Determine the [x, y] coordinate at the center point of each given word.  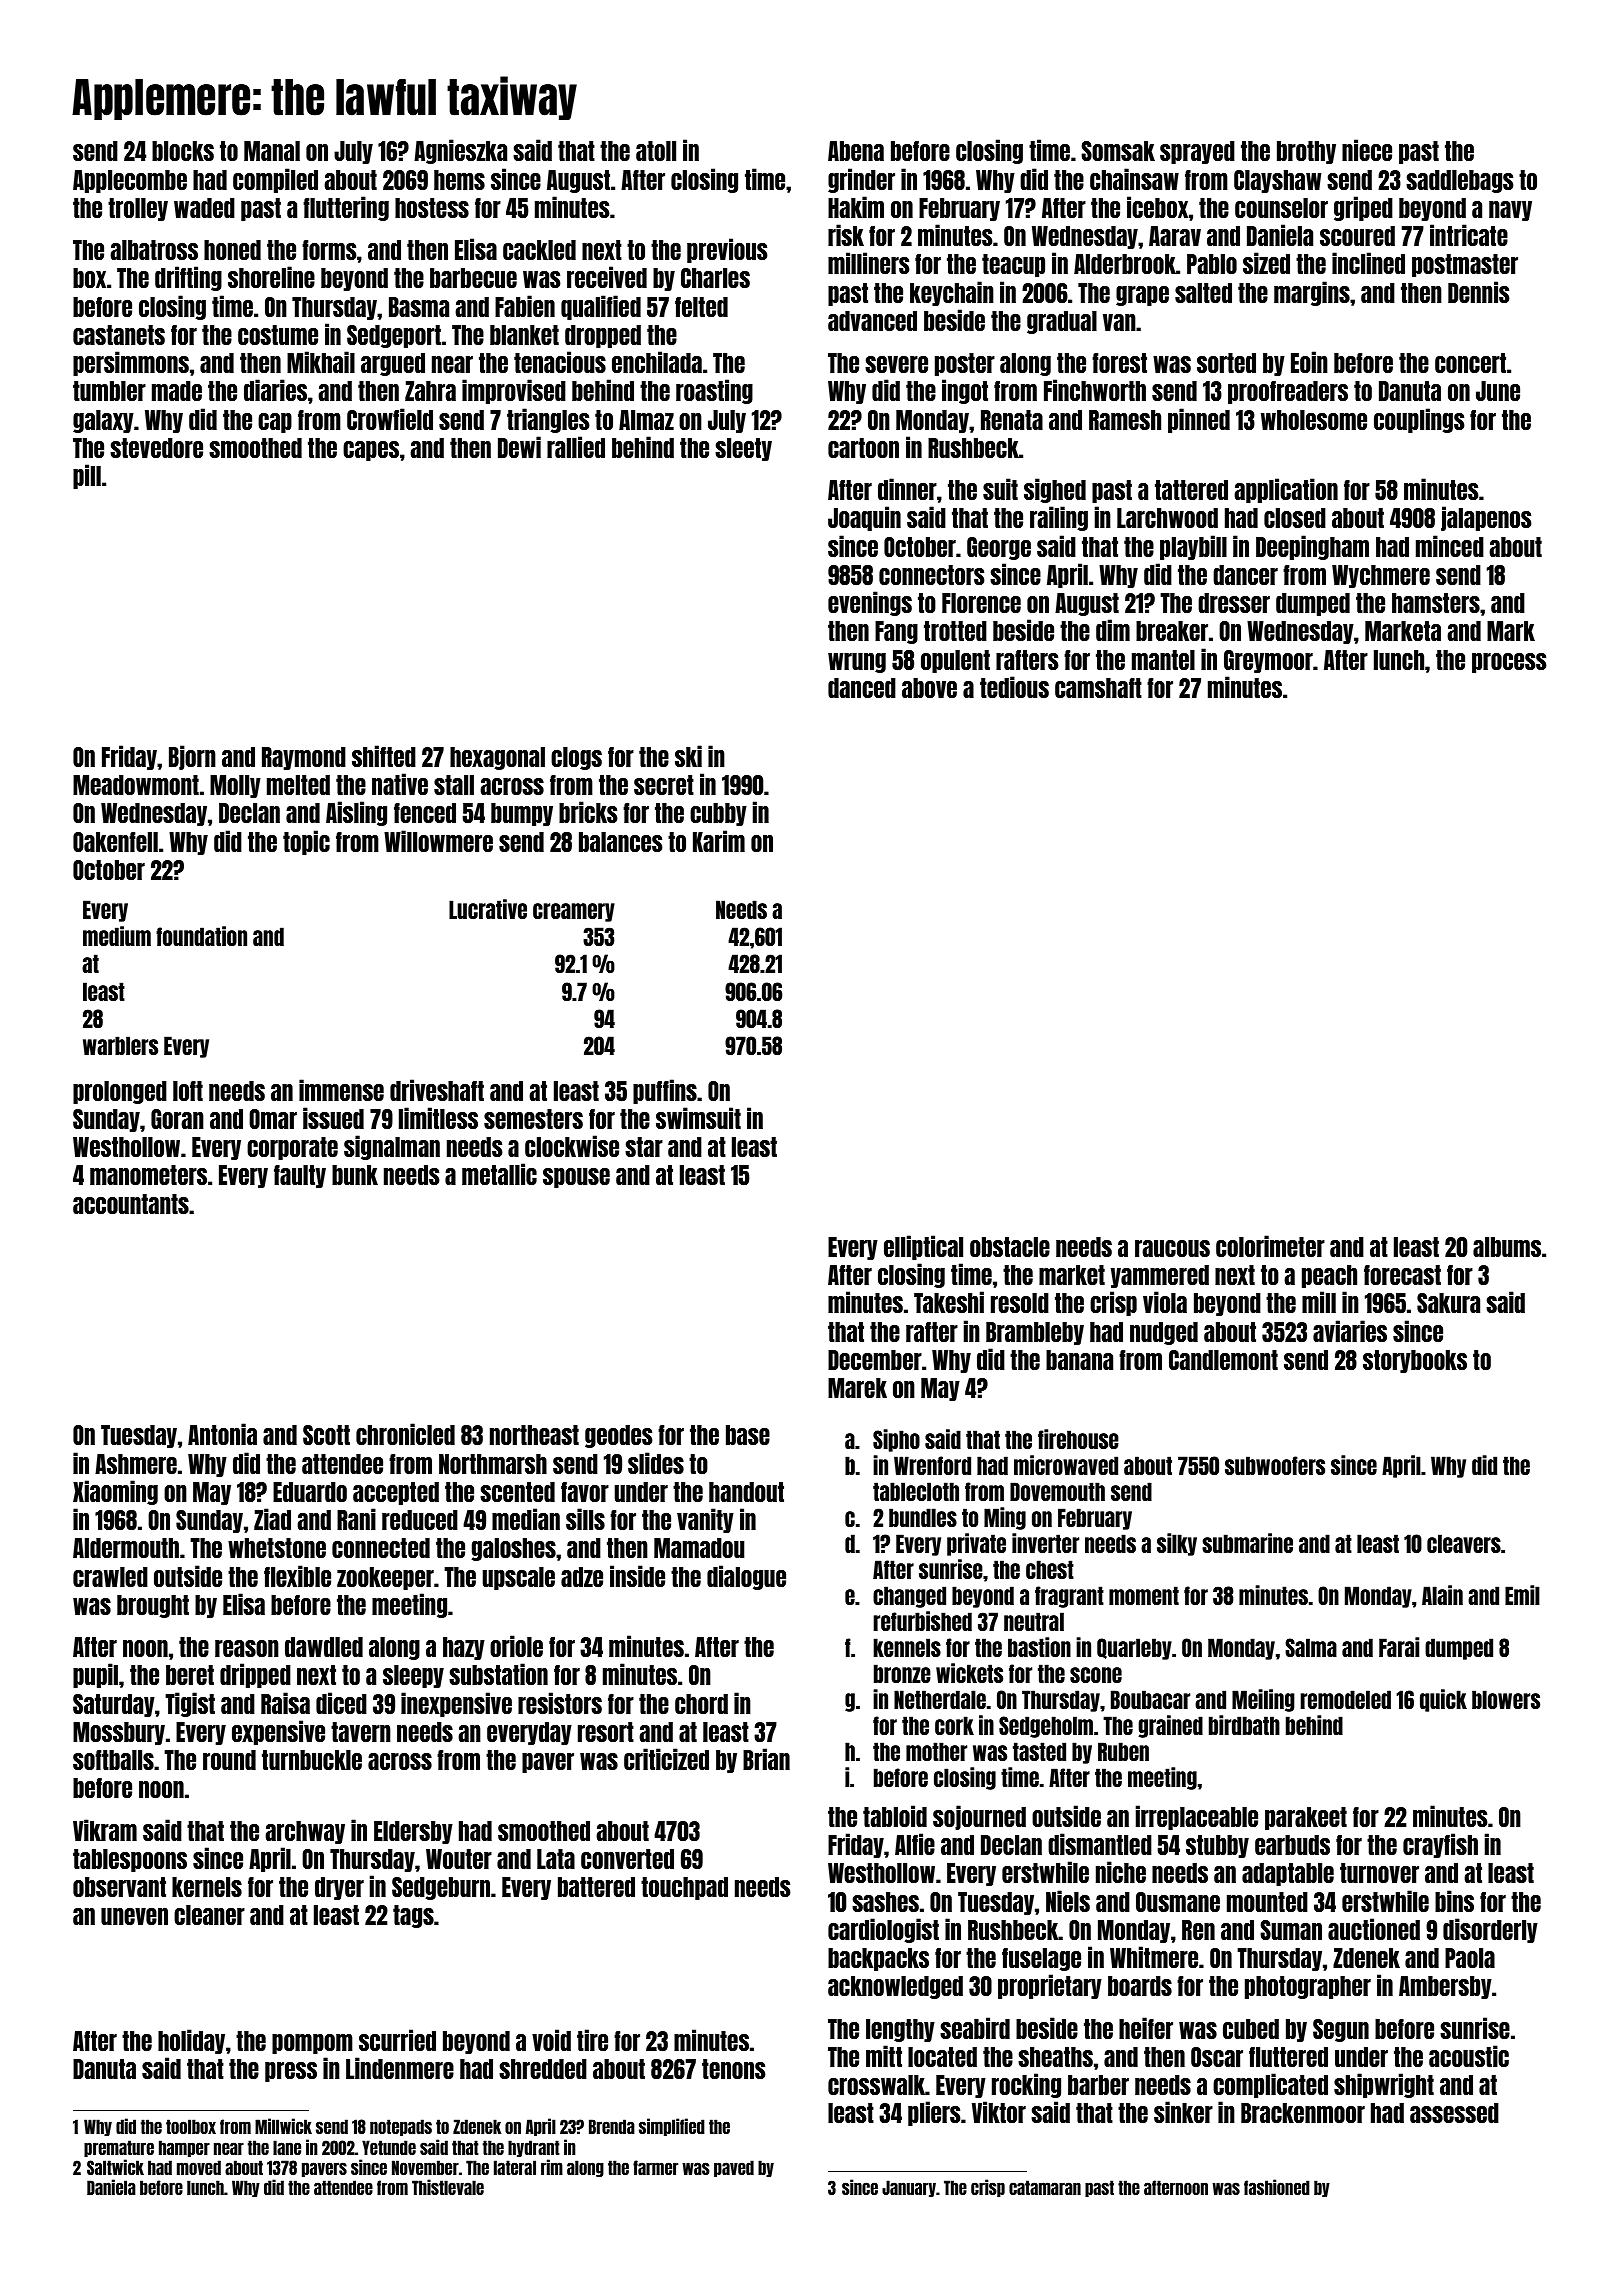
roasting [714, 391]
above [929, 688]
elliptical [923, 1247]
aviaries [1350, 1331]
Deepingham [1312, 547]
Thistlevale [448, 2187]
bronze [902, 1673]
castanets [119, 335]
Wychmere [1381, 576]
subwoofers [1275, 1465]
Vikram [105, 1830]
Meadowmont [136, 785]
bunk [355, 1175]
